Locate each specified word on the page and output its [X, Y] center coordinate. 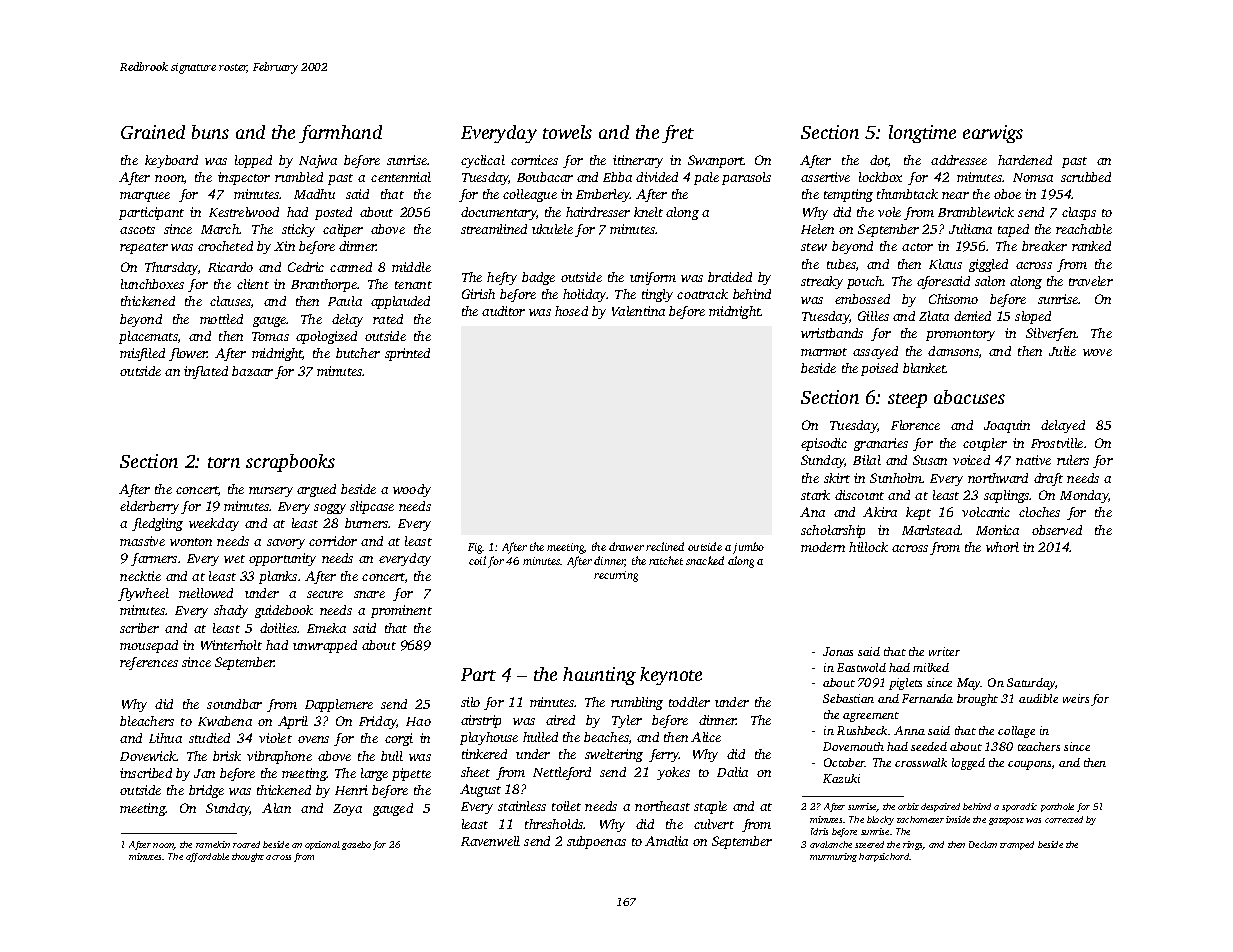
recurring [616, 576]
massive [142, 541]
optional [322, 845]
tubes [841, 264]
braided [730, 277]
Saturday [1031, 684]
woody [412, 490]
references [149, 663]
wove [1097, 352]
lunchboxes [152, 284]
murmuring [833, 857]
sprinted [407, 354]
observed [1057, 530]
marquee [145, 197]
